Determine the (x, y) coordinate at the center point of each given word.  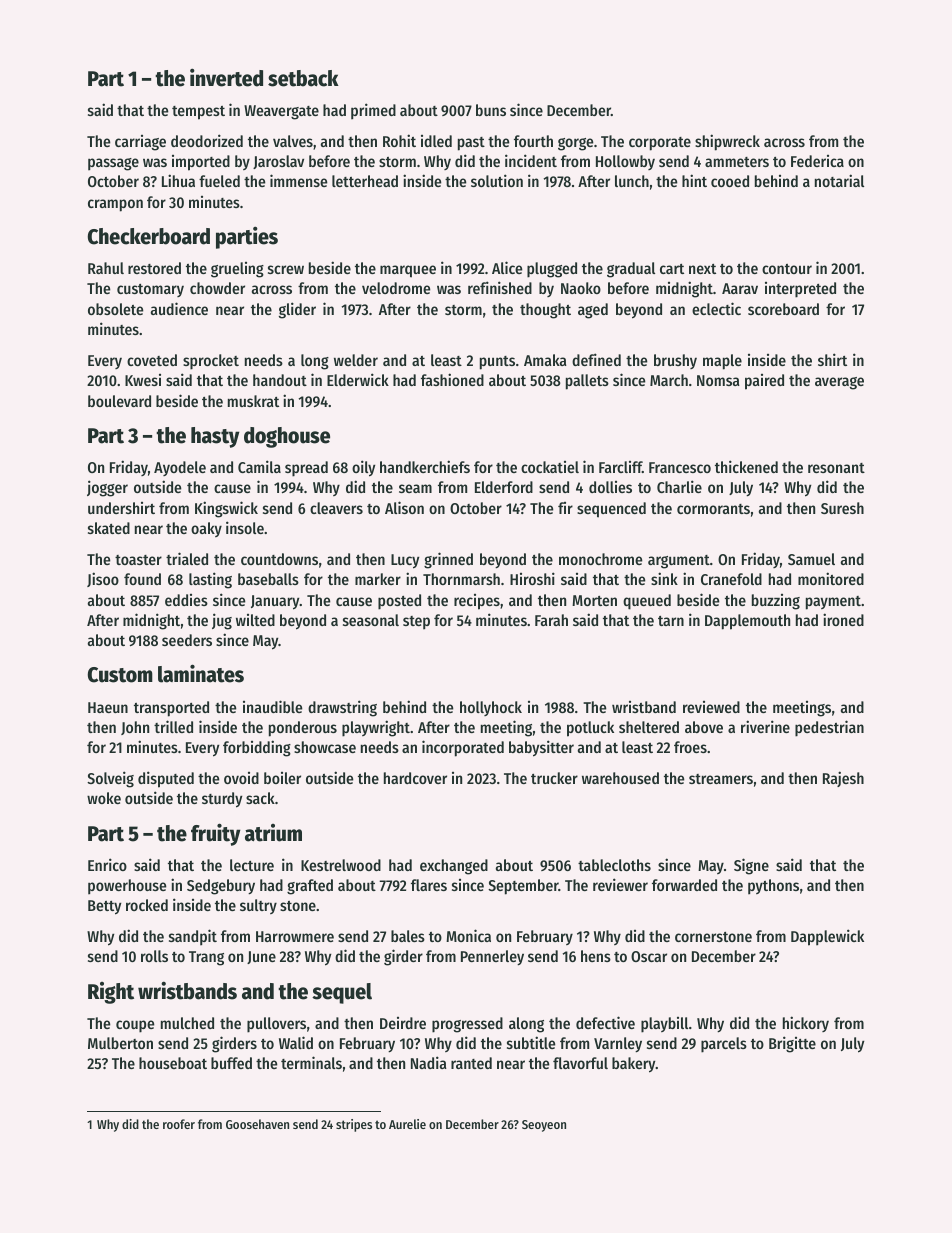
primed (373, 111)
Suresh (842, 508)
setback (303, 78)
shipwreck (727, 142)
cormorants (713, 509)
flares (429, 885)
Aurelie (407, 1124)
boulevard (119, 401)
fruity (215, 834)
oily (363, 468)
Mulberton (120, 1043)
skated (109, 528)
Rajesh (843, 779)
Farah (551, 620)
